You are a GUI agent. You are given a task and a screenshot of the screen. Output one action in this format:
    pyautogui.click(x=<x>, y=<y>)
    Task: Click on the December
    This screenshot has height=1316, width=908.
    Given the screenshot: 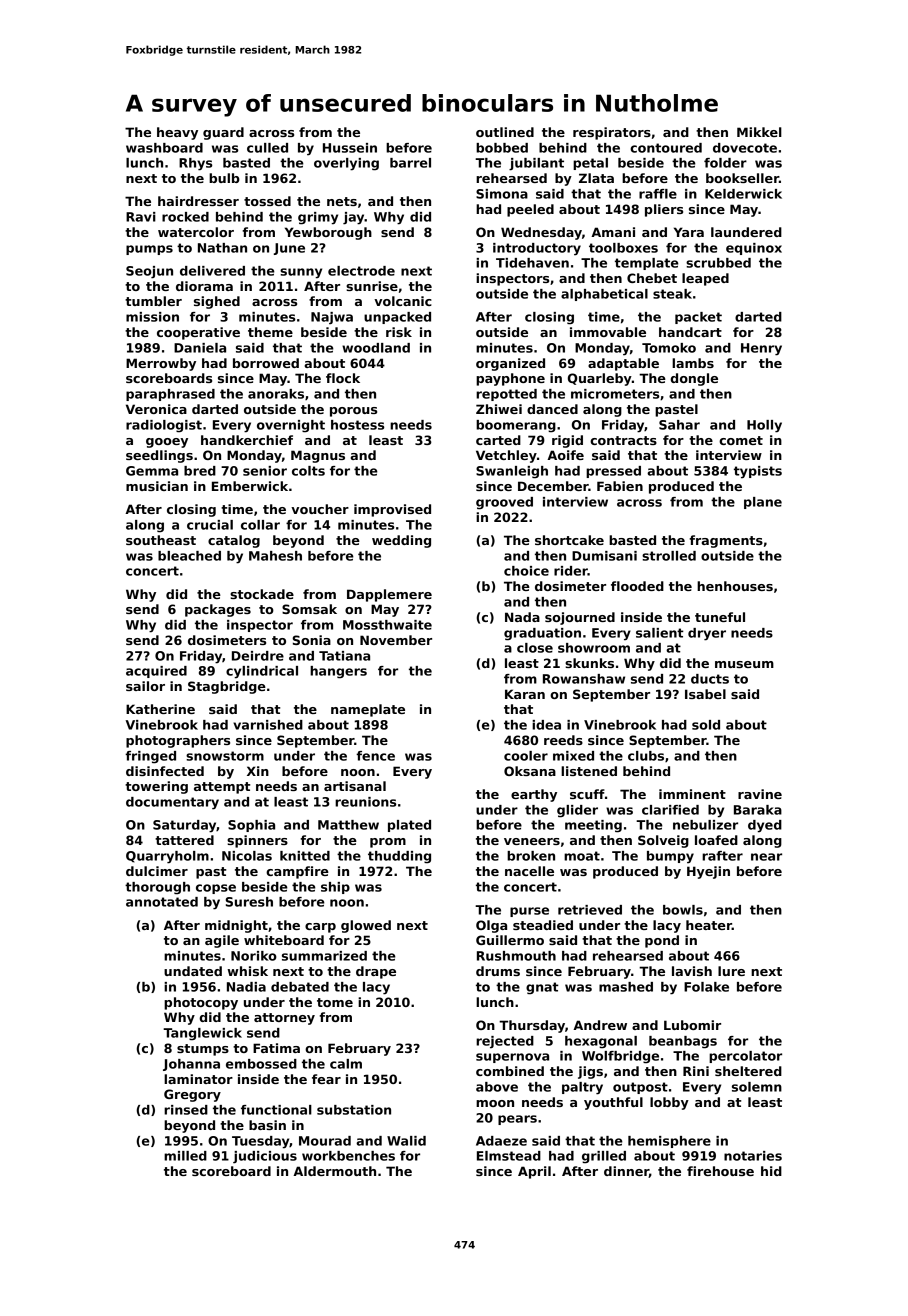 What is the action you would take?
    pyautogui.click(x=553, y=486)
